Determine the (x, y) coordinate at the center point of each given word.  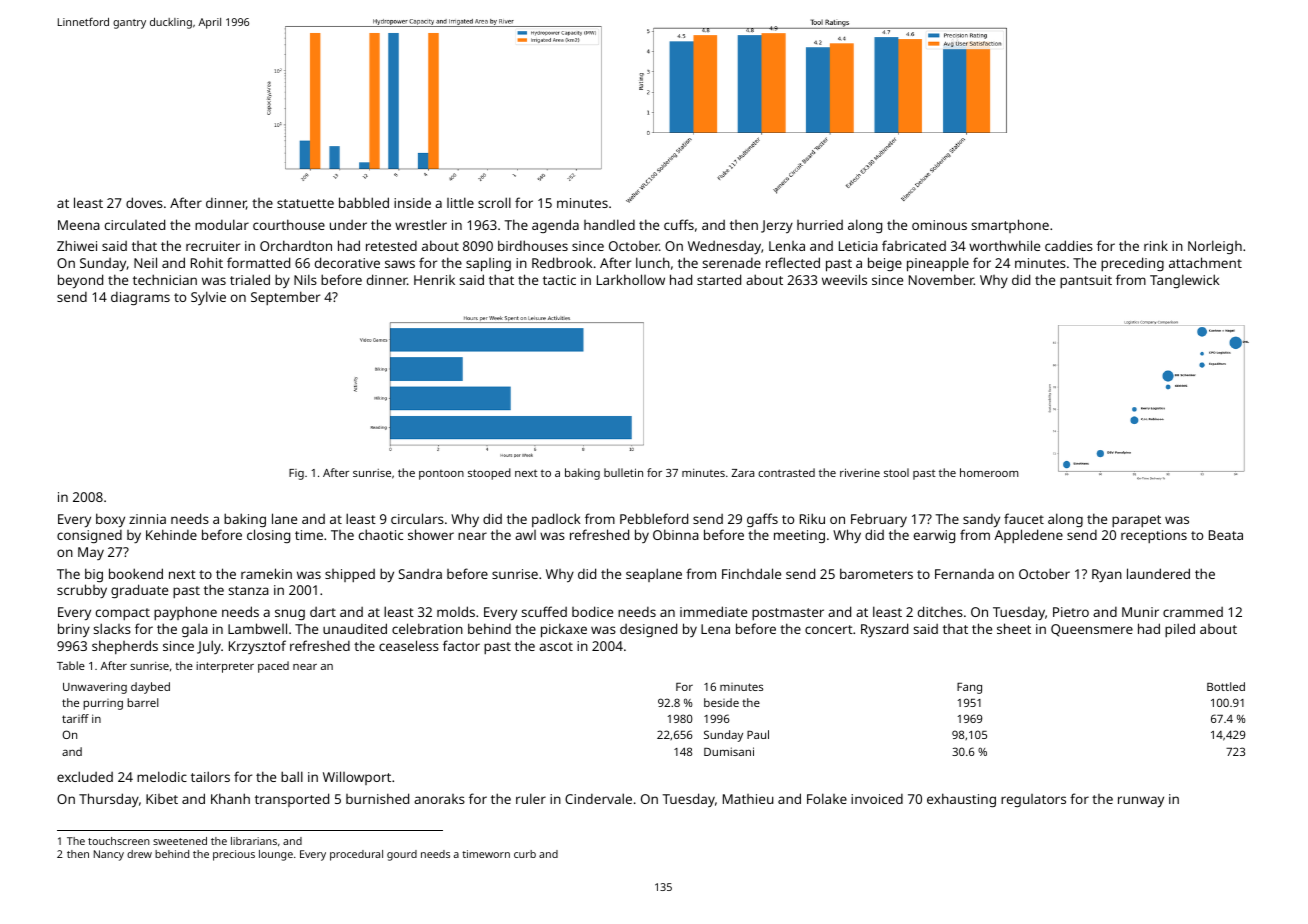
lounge (276, 855)
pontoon (441, 475)
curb (525, 854)
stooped (489, 474)
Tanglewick (1185, 281)
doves (144, 202)
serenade (731, 263)
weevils (844, 279)
